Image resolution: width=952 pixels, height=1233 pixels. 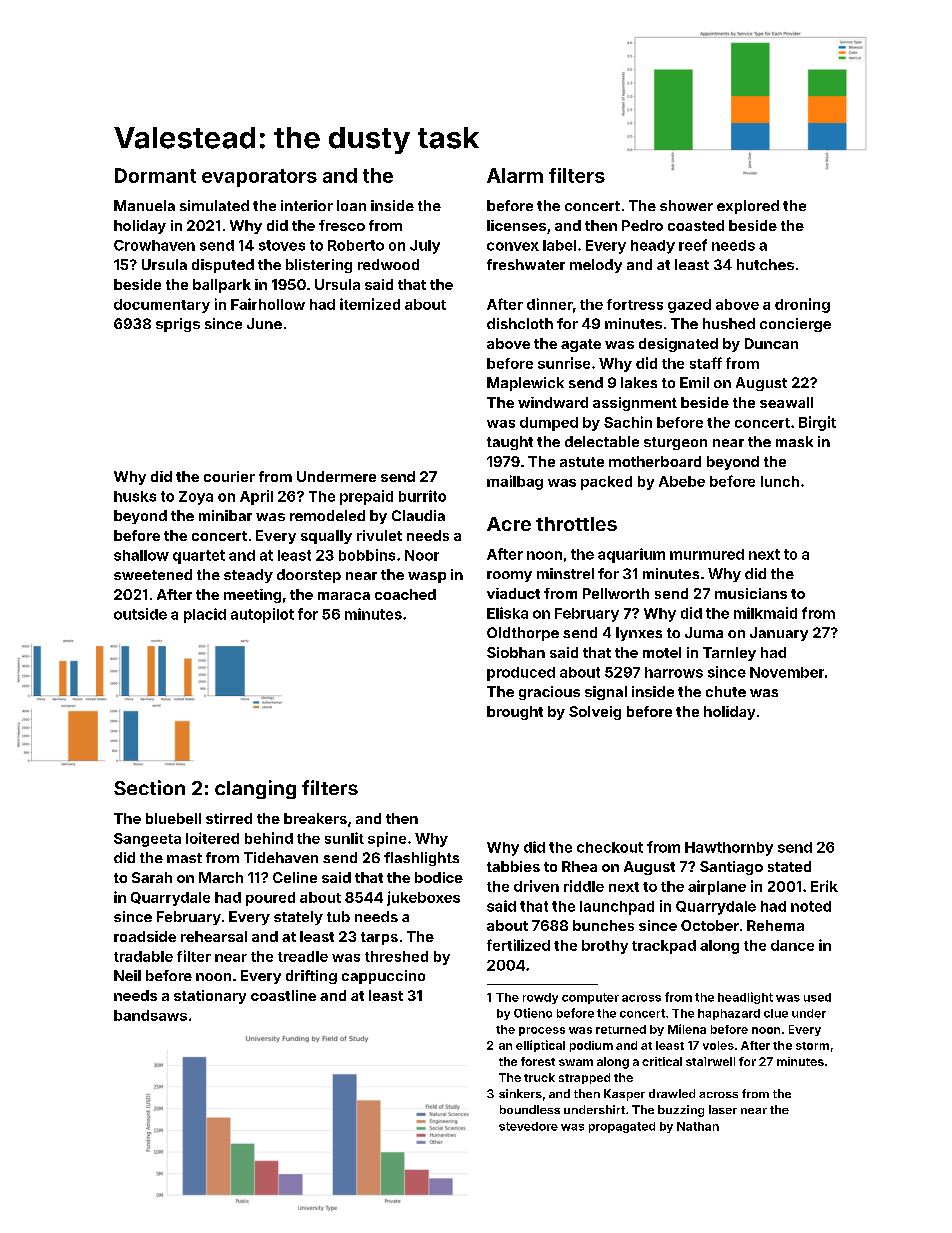 I want to click on aquarium, so click(x=631, y=555).
